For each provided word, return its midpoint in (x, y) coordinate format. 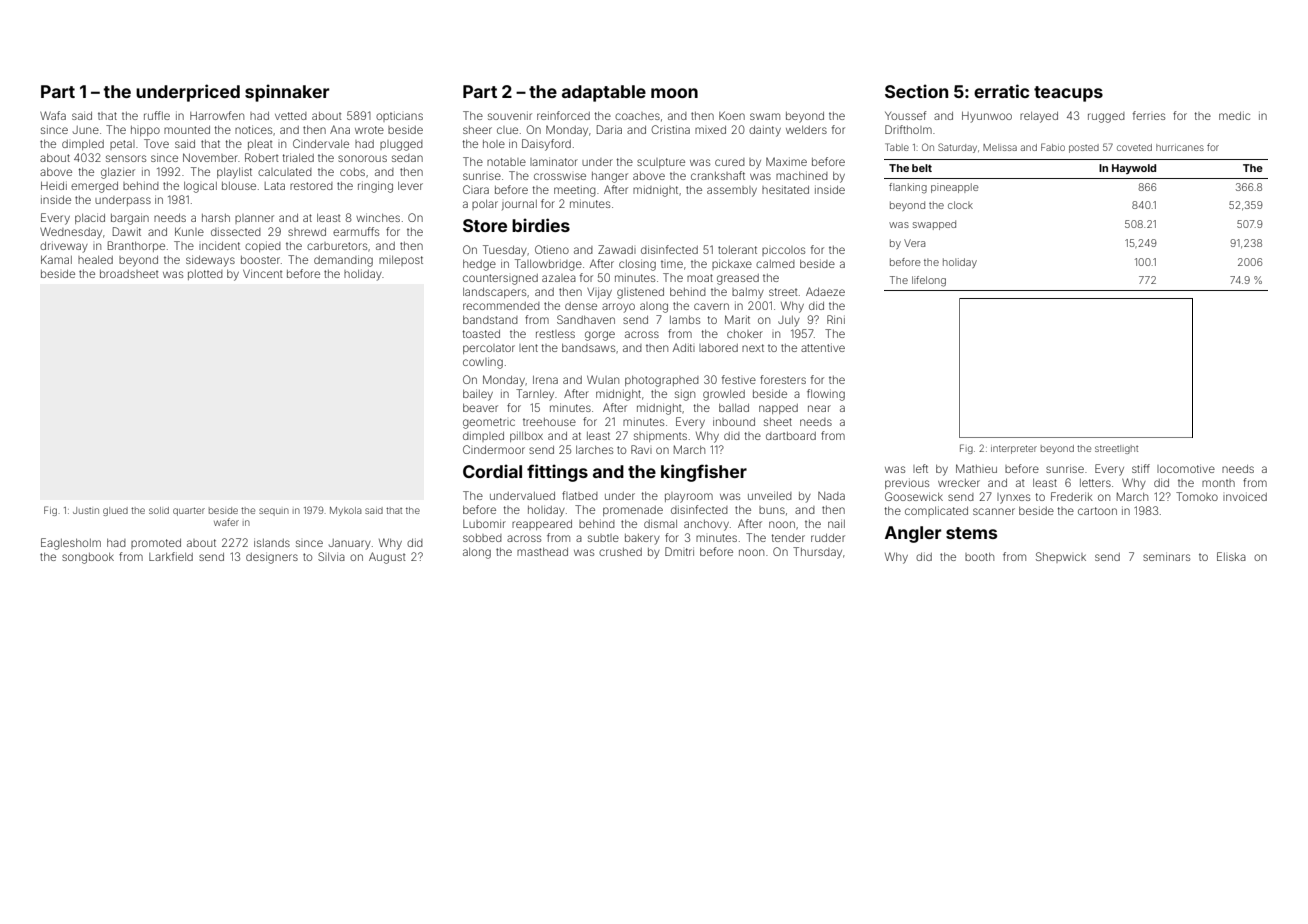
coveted (1134, 147)
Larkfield (171, 556)
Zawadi (617, 249)
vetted (291, 116)
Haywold (1134, 169)
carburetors (337, 246)
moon (674, 93)
